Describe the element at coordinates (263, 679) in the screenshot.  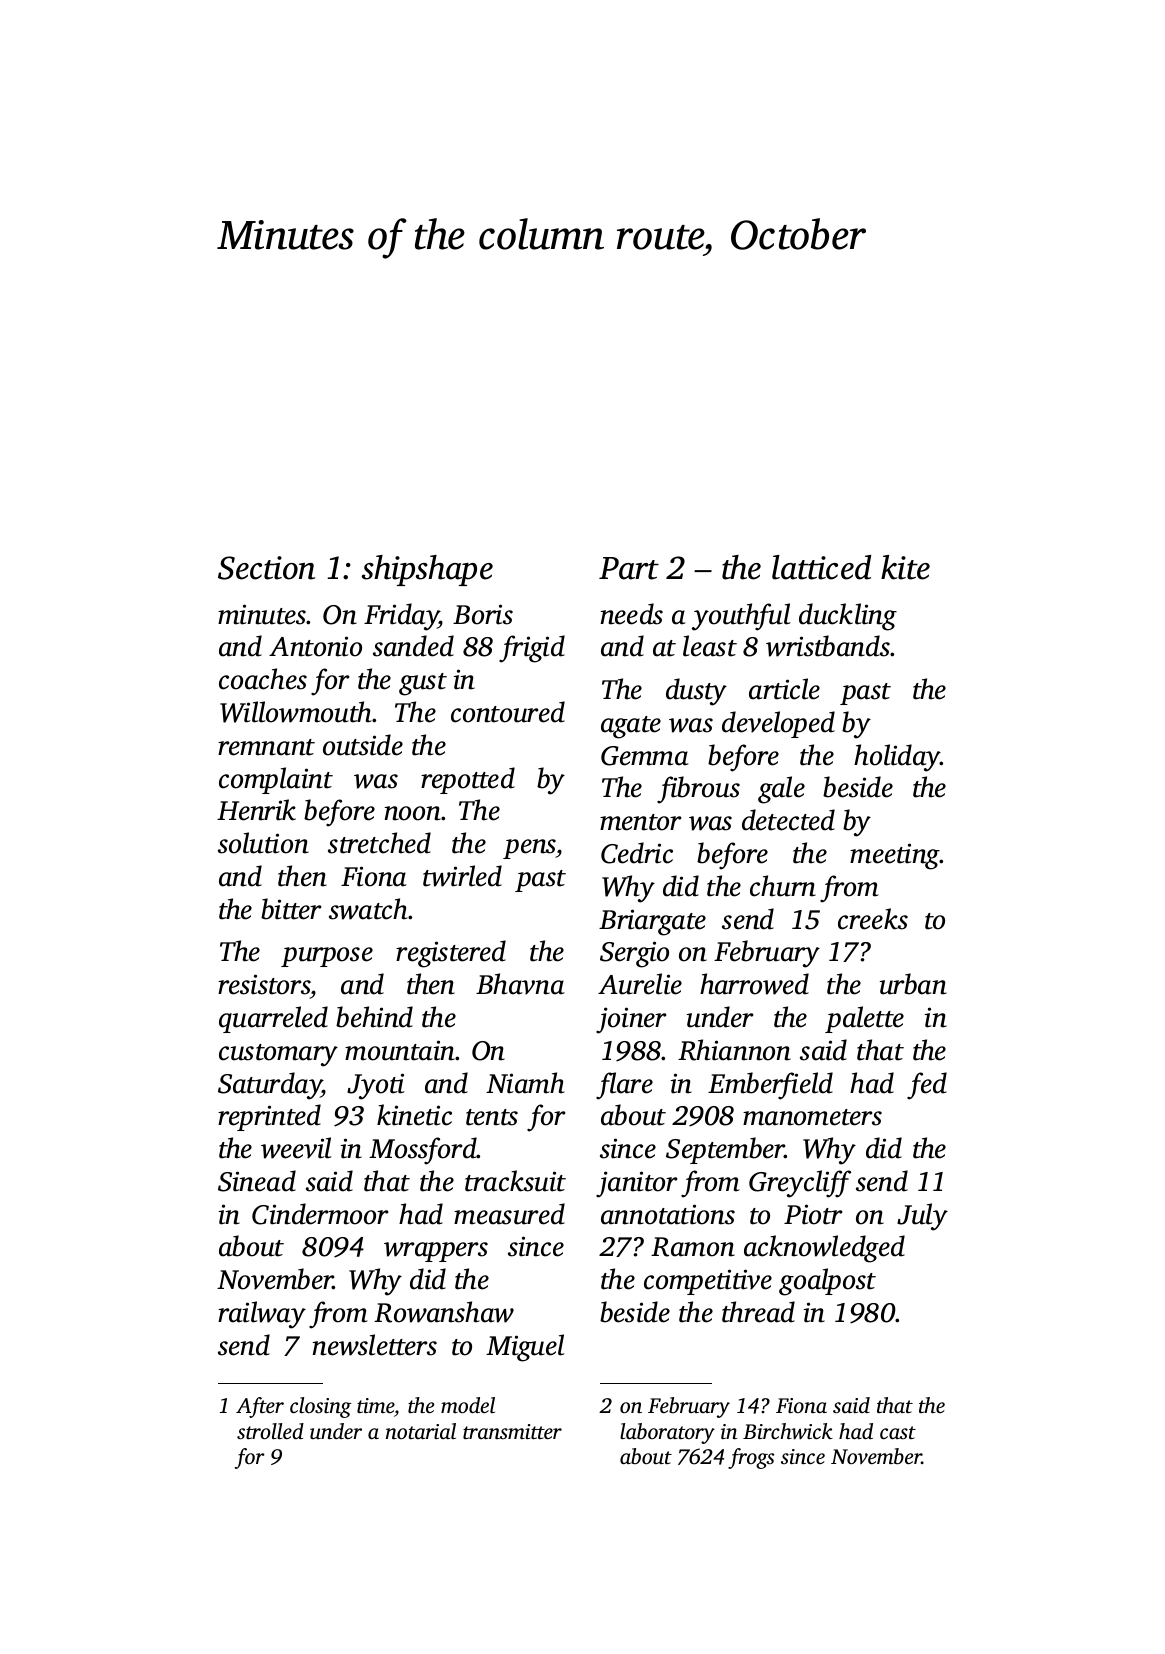
I see `coaches` at that location.
